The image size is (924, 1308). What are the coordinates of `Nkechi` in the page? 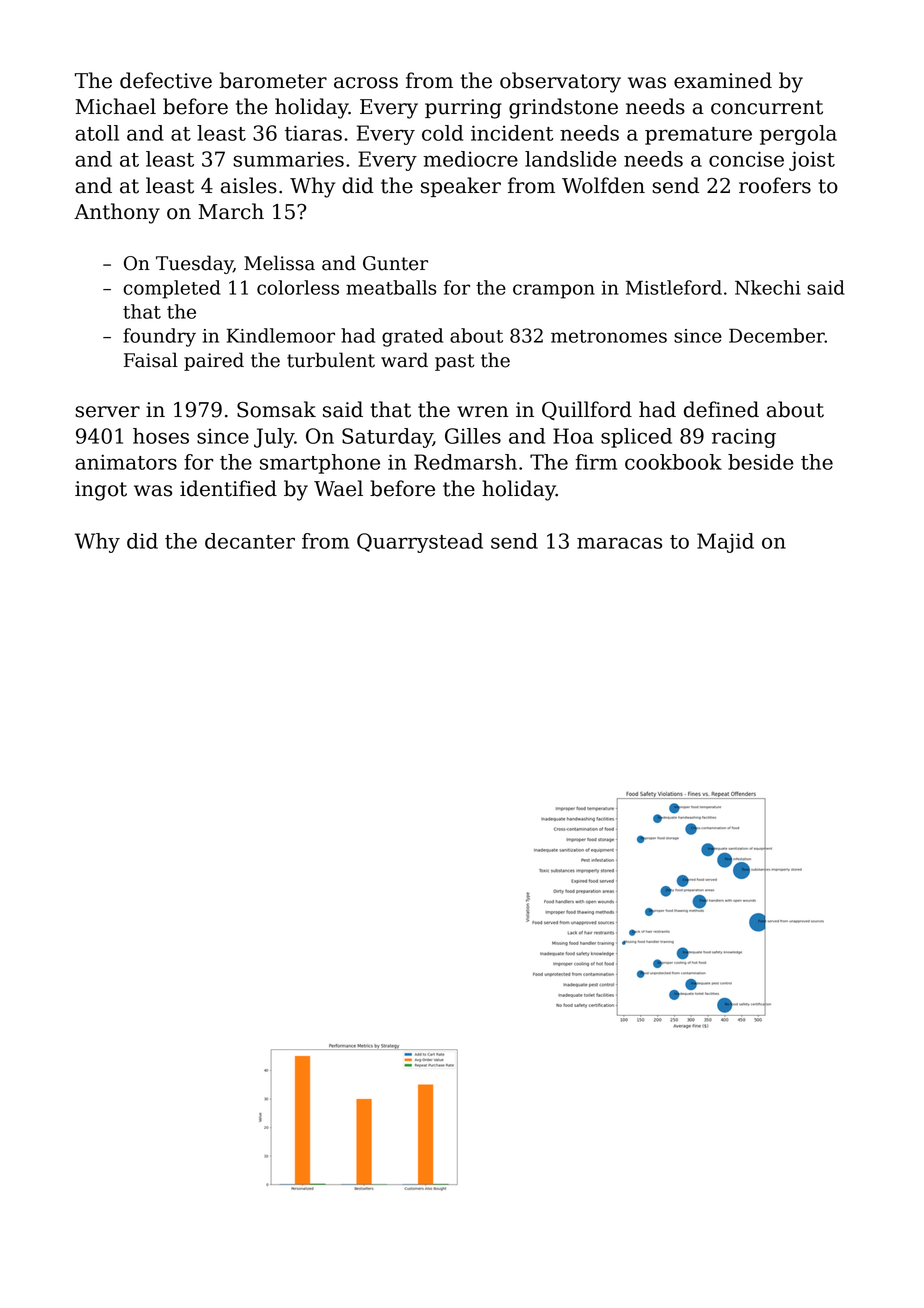 It's located at (768, 287).
